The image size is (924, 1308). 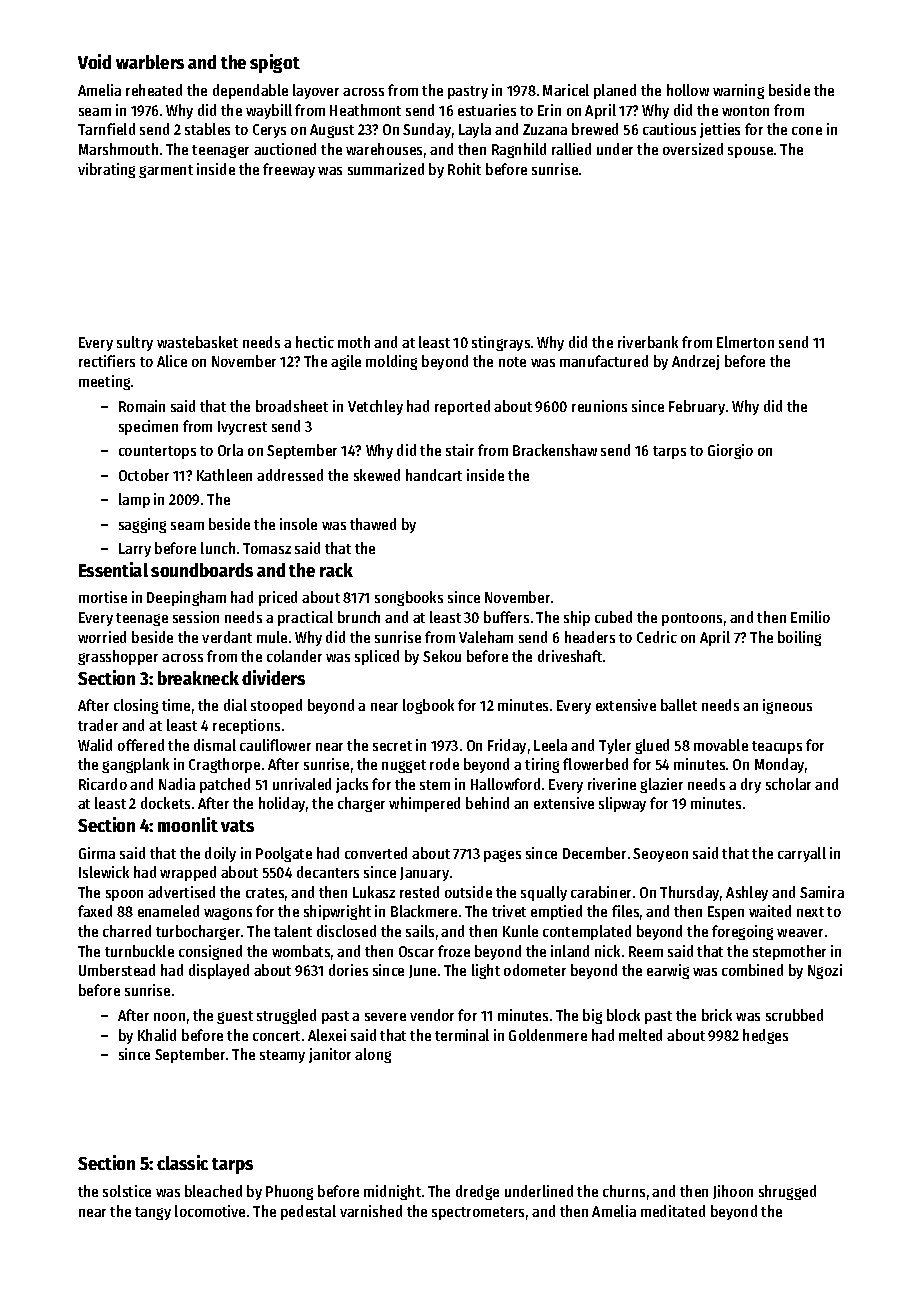 I want to click on freeway, so click(x=289, y=170).
